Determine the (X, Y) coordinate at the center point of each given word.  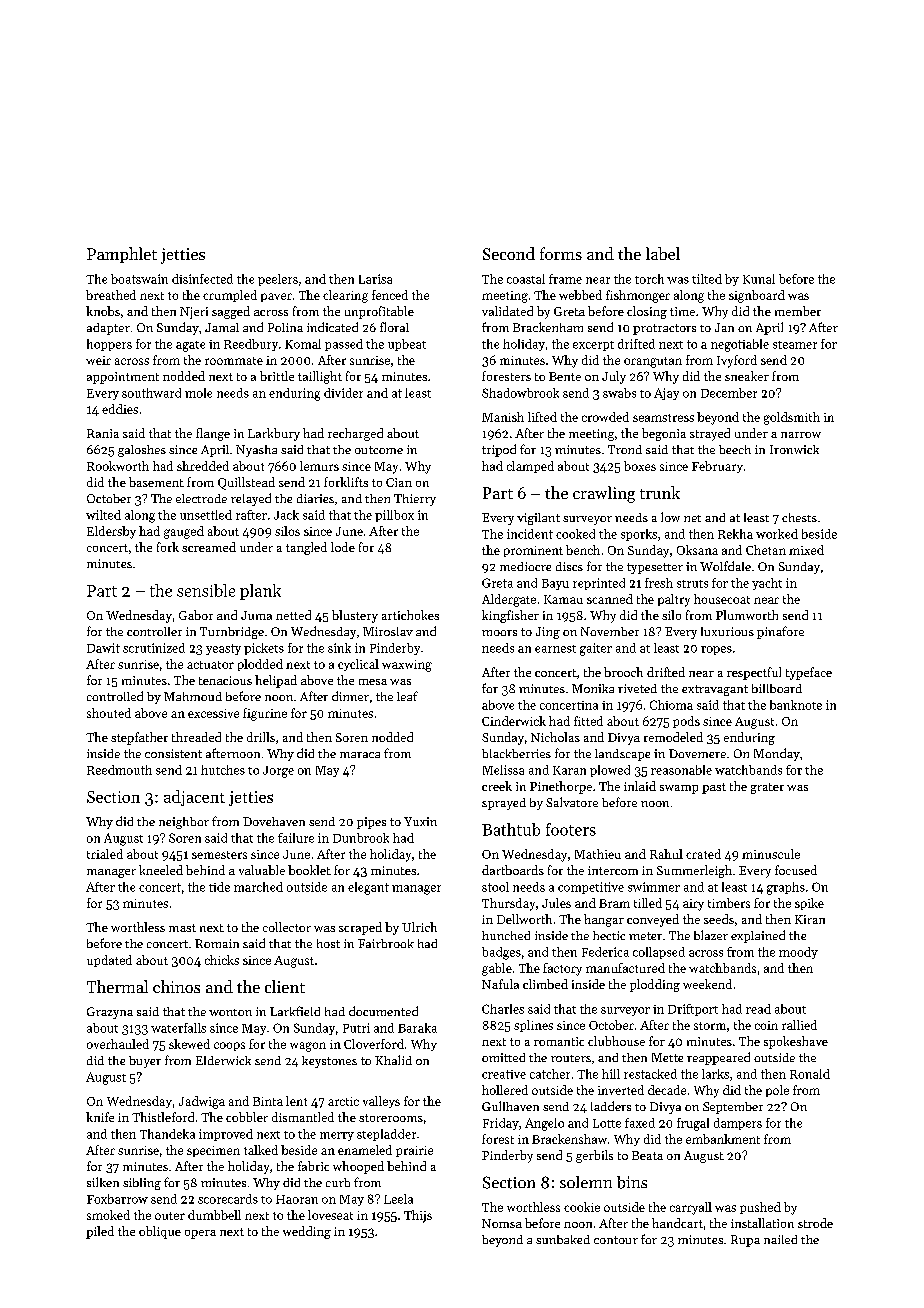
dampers (738, 1124)
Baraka (417, 1028)
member (798, 311)
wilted (103, 515)
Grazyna (110, 1013)
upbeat (407, 345)
